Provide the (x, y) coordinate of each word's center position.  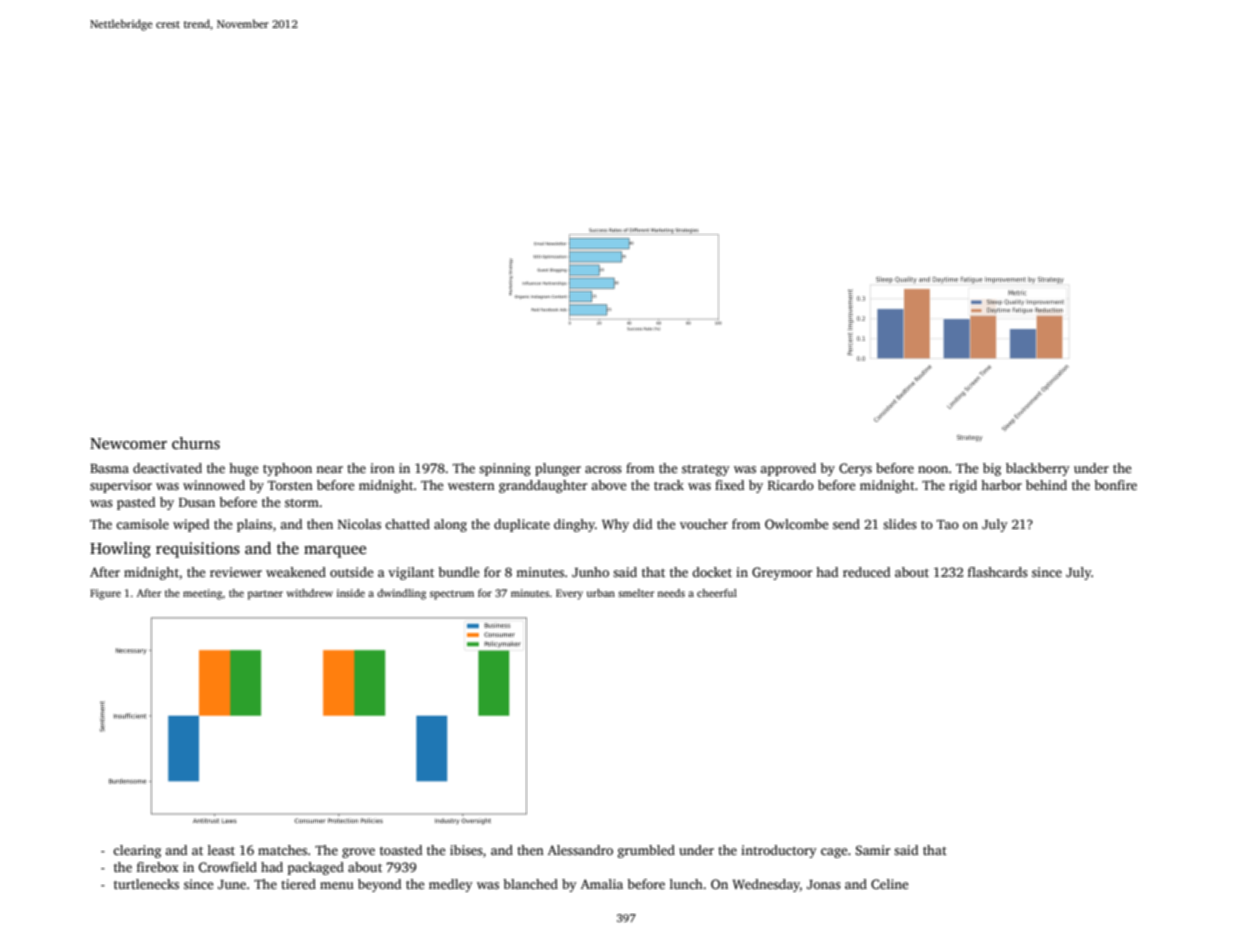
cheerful (717, 593)
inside (351, 593)
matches (282, 850)
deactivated (167, 468)
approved (788, 469)
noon (933, 469)
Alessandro (580, 850)
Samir (873, 850)
